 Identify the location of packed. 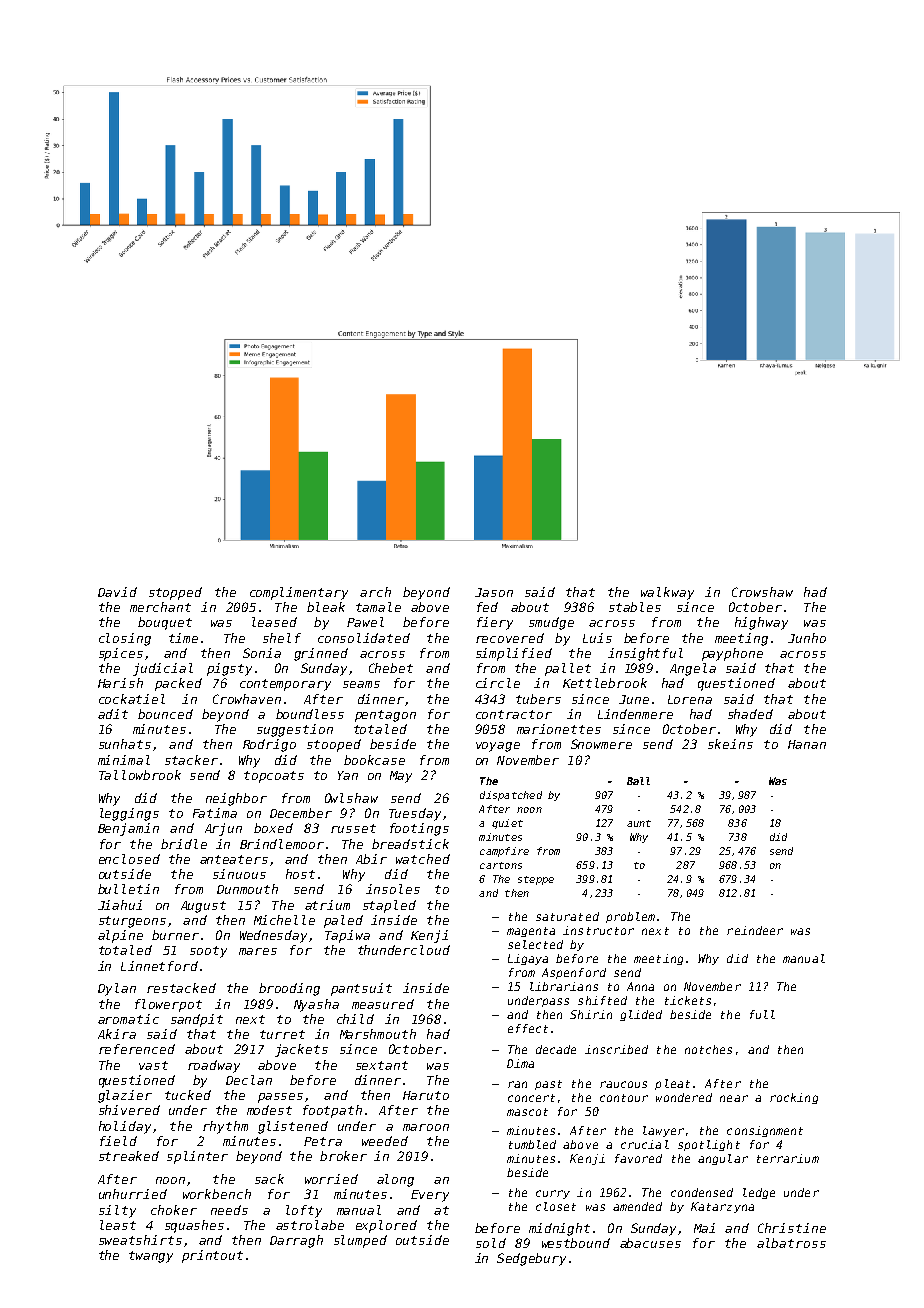
(178, 684).
